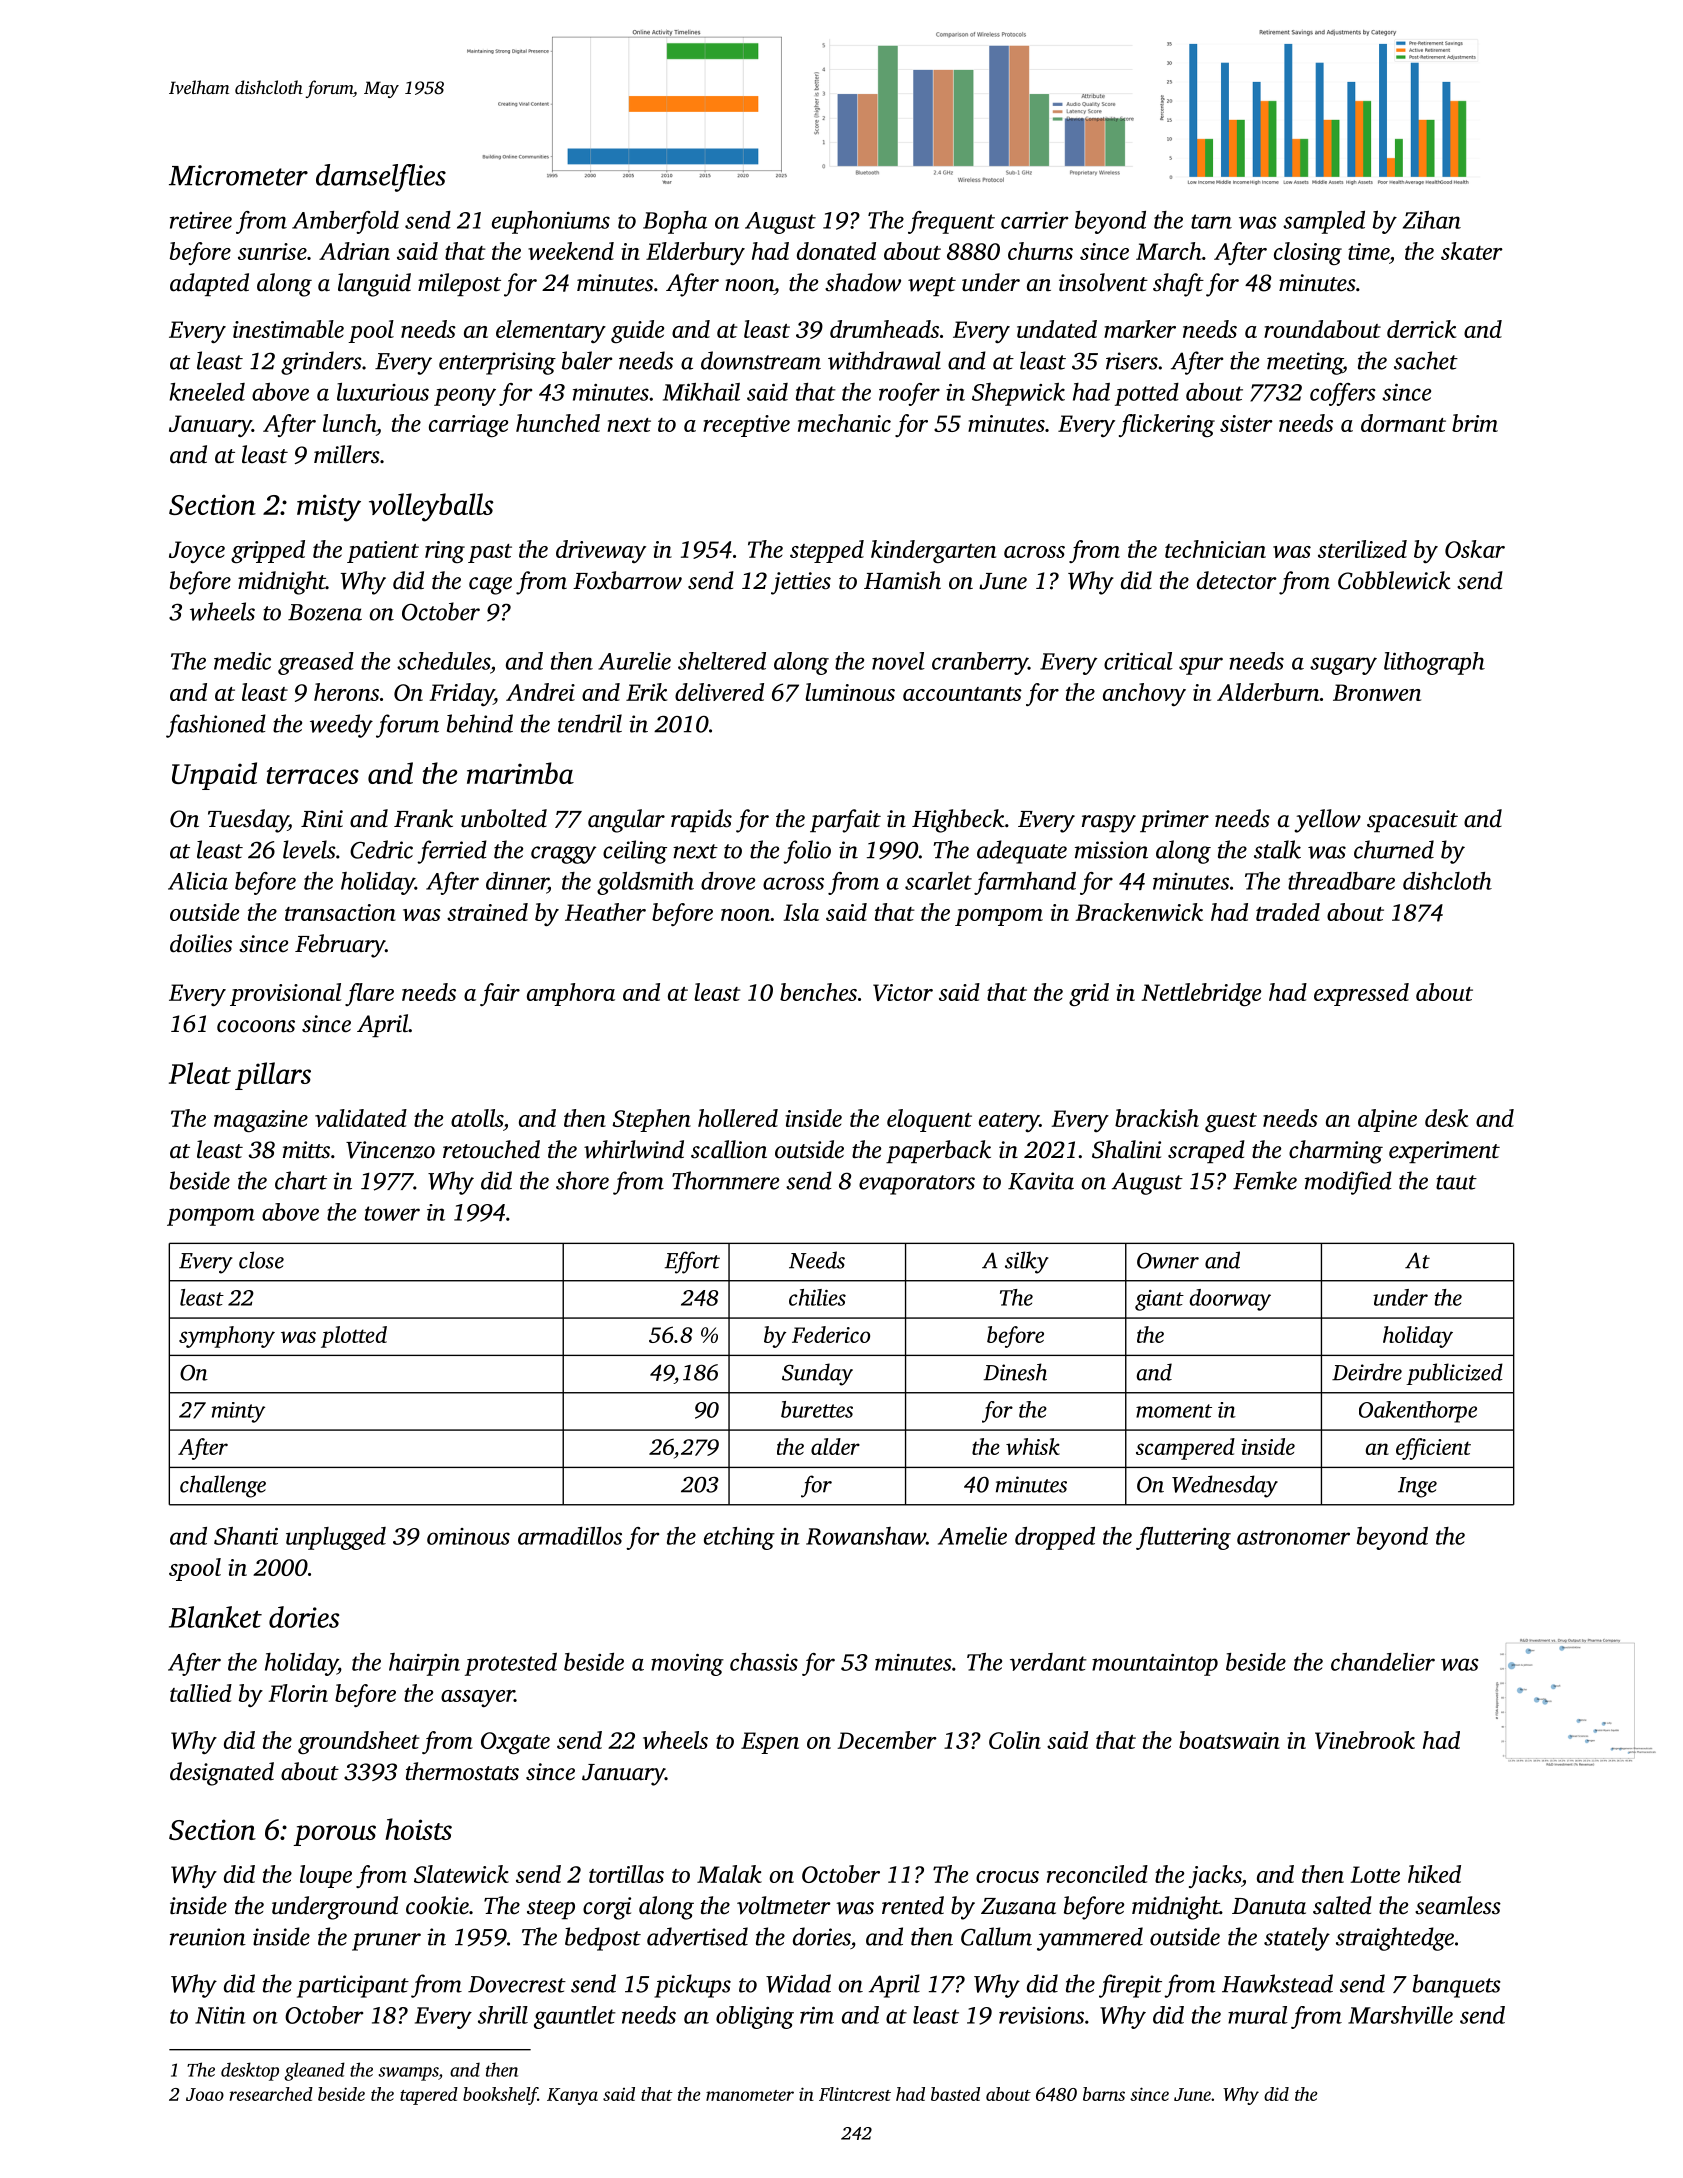 The image size is (1683, 2178). Describe the element at coordinates (582, 1180) in the screenshot. I see `shore` at that location.
